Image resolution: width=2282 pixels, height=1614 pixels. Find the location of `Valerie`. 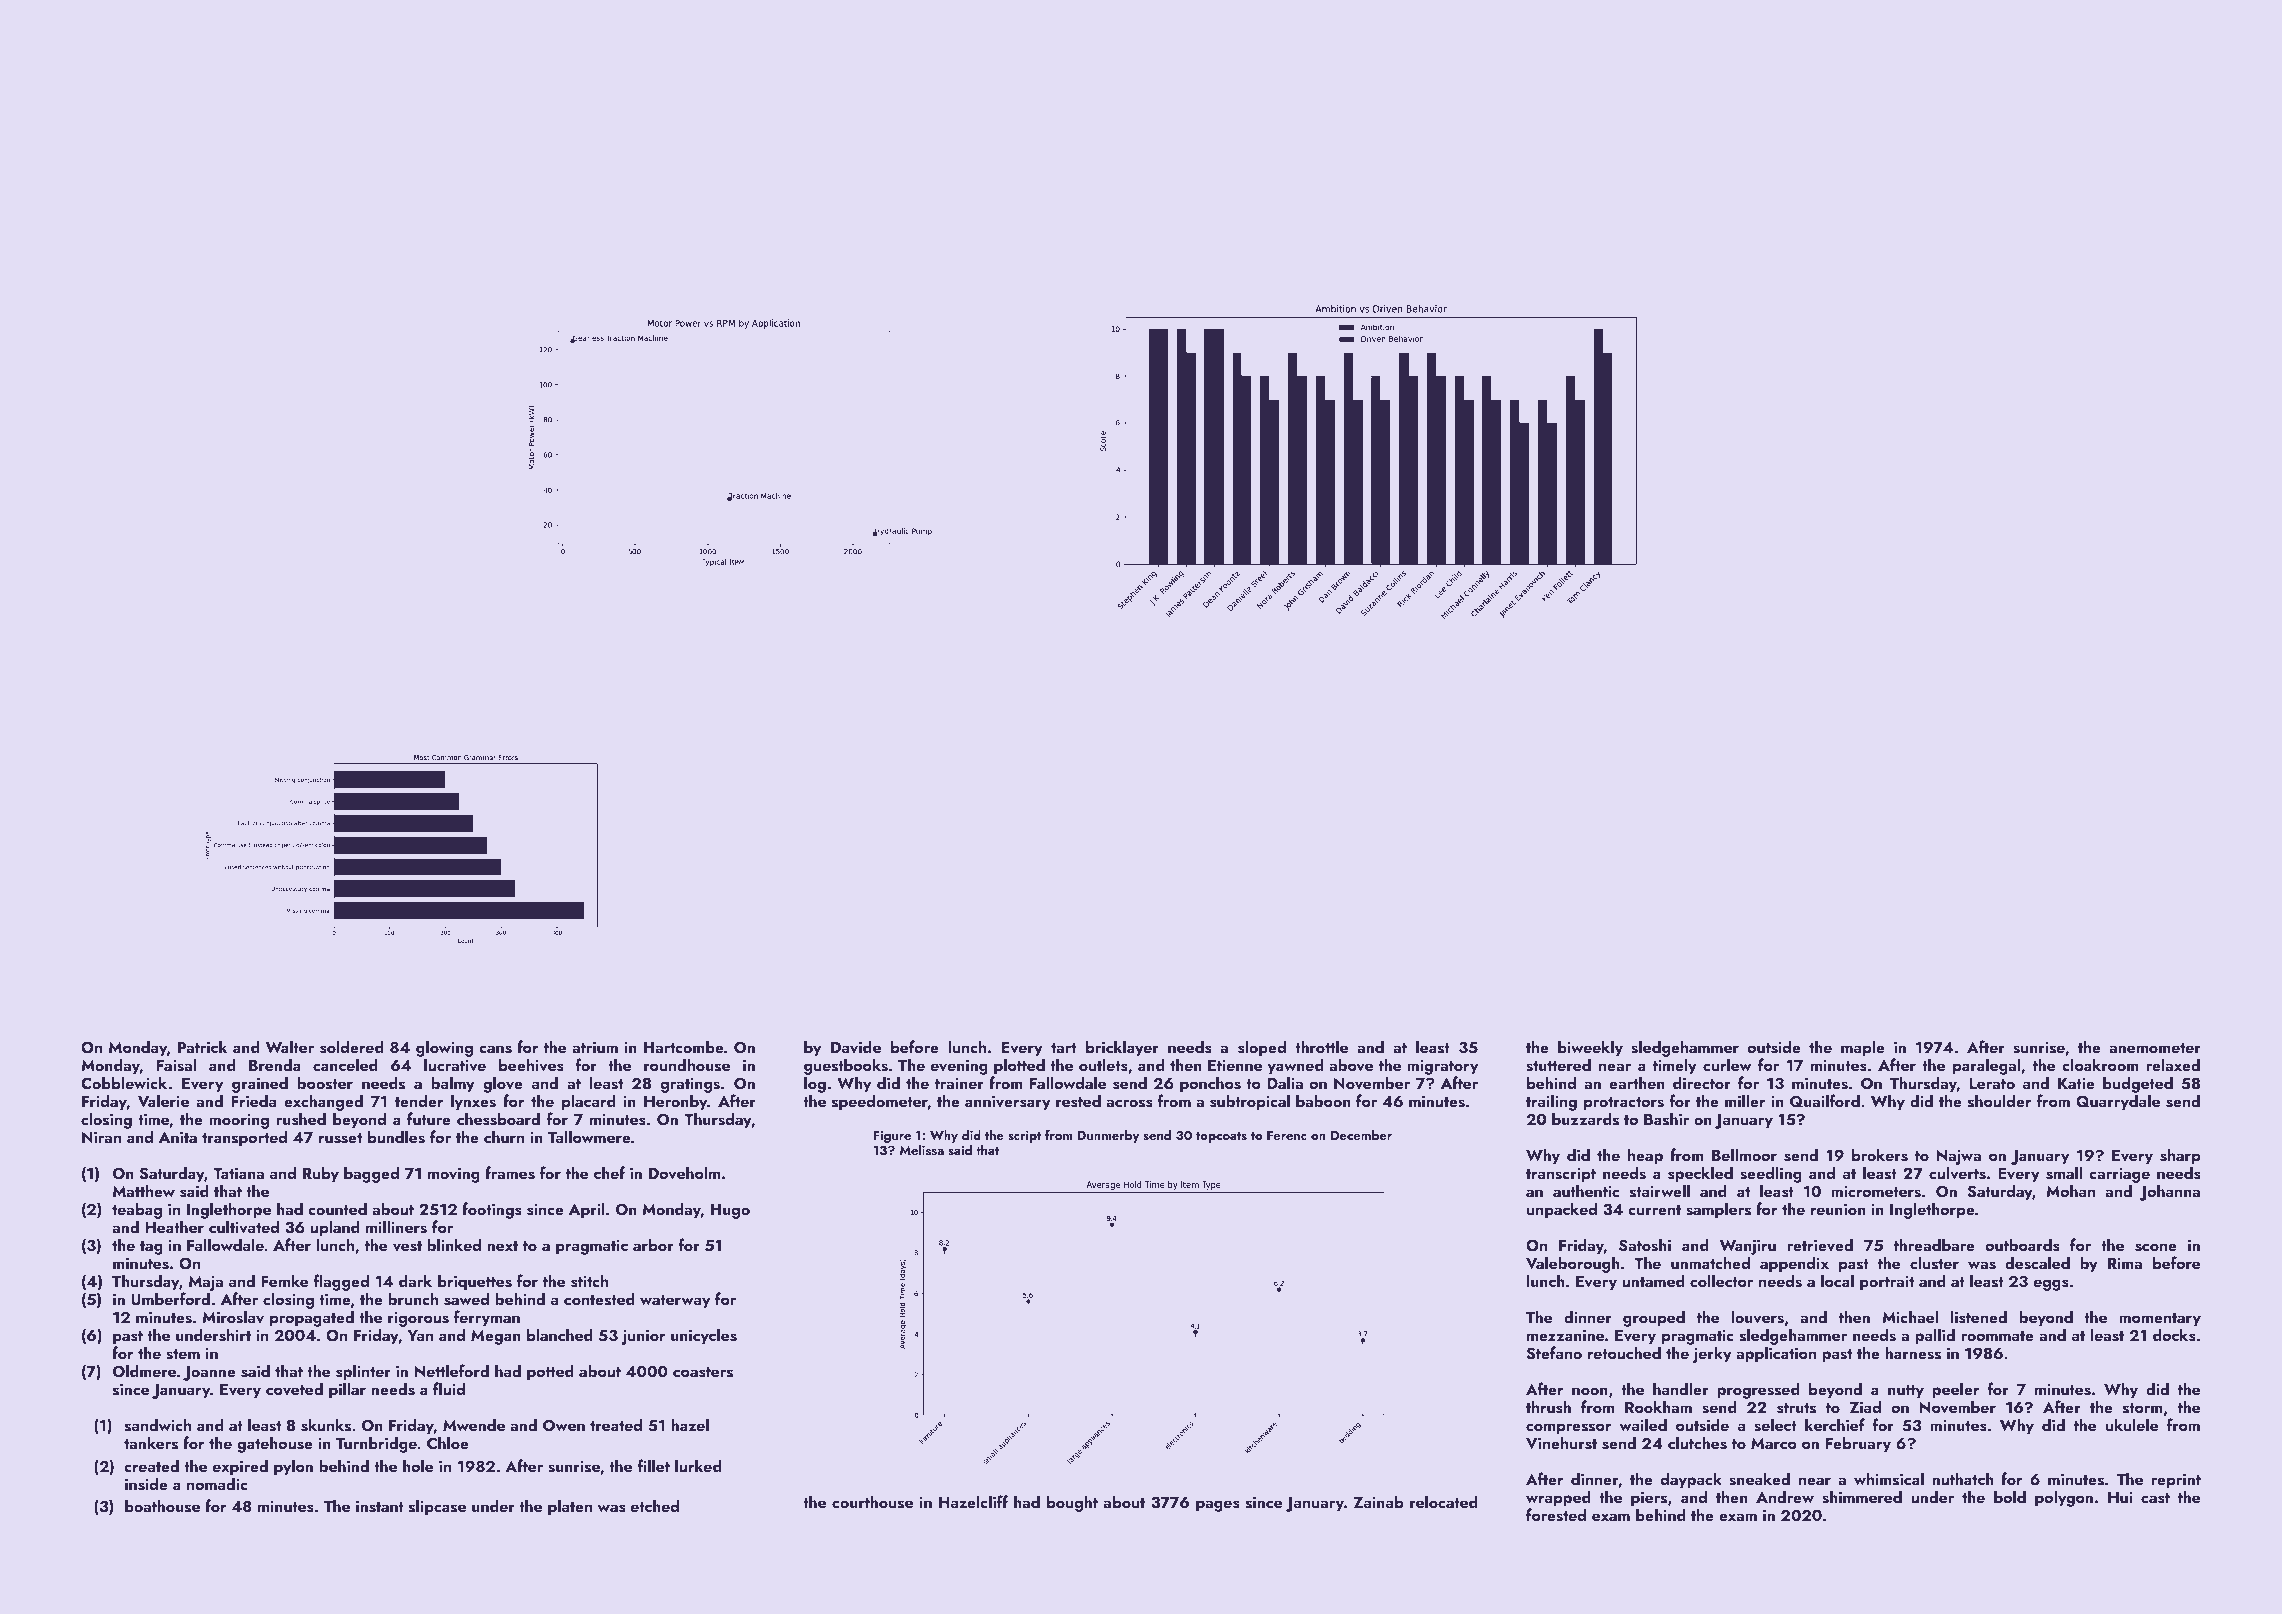

Valerie is located at coordinates (163, 1100).
